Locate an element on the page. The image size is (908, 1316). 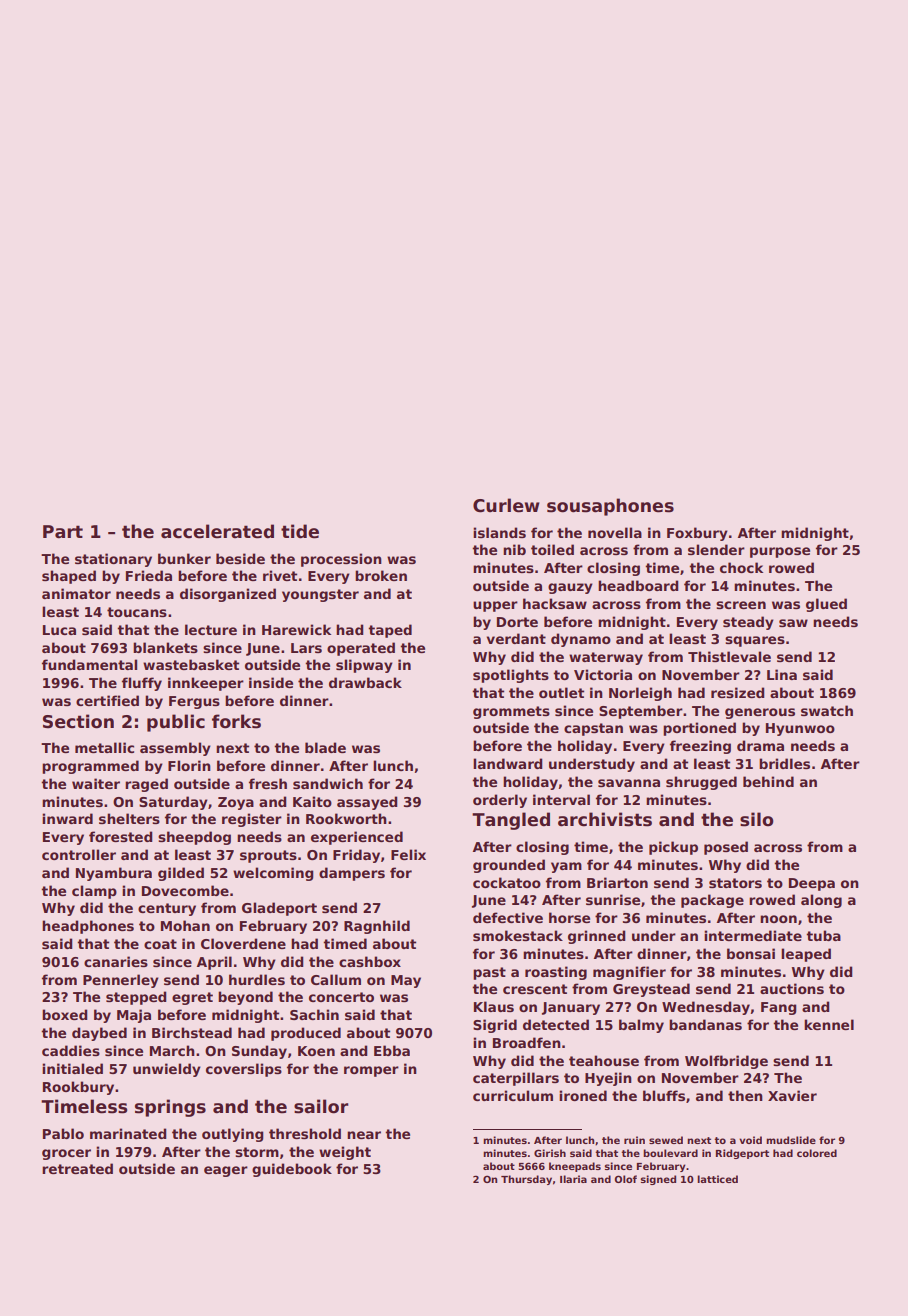
retreated is located at coordinates (77, 1168).
